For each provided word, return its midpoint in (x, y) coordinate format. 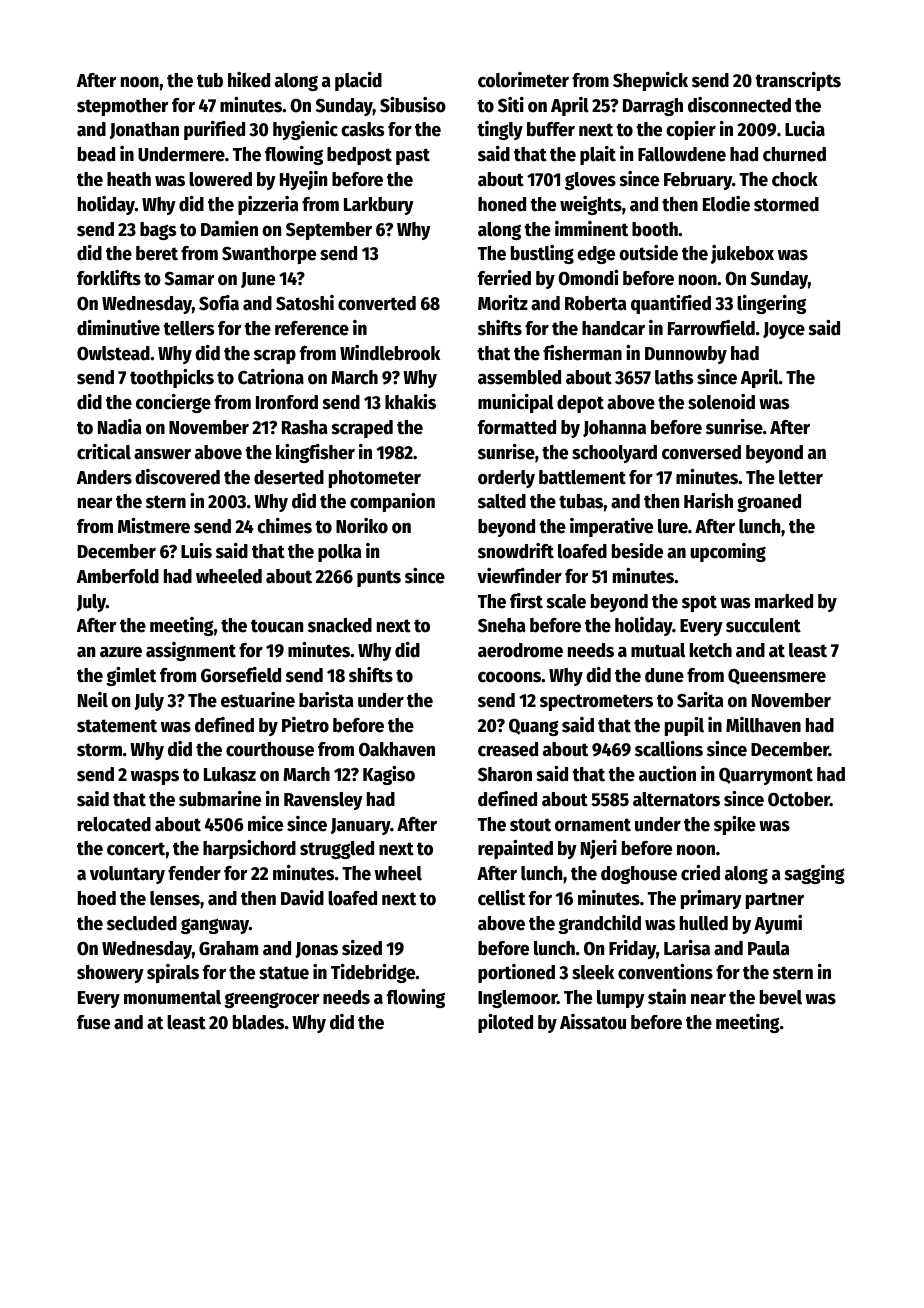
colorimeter (523, 80)
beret (157, 253)
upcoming (728, 552)
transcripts (798, 81)
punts (379, 578)
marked (784, 601)
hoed (97, 898)
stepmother (122, 107)
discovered (177, 477)
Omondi (588, 278)
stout (530, 825)
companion (392, 502)
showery (110, 974)
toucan (277, 626)
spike (735, 825)
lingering (771, 304)
